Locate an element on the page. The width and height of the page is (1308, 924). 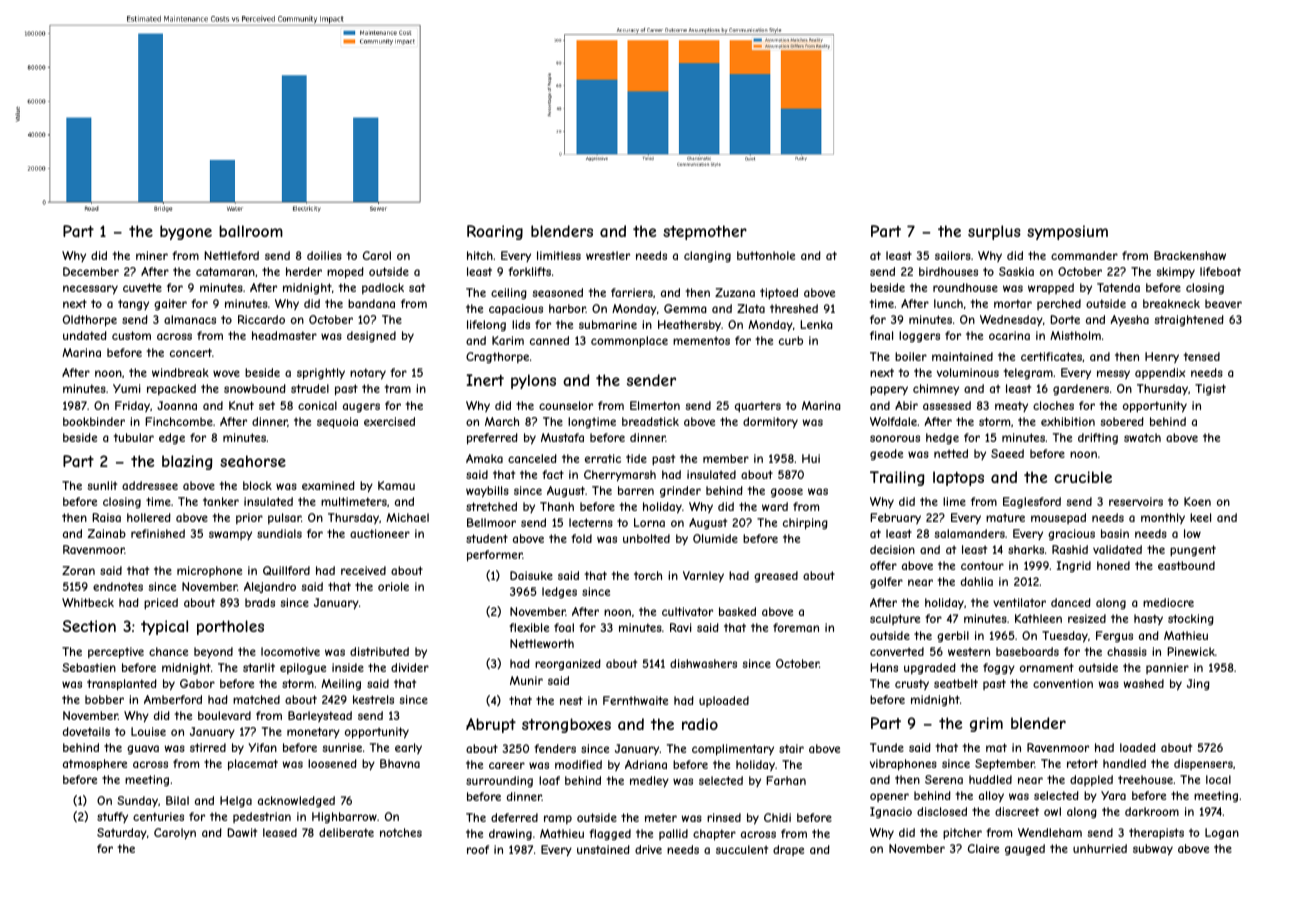
Dawit is located at coordinates (242, 832).
